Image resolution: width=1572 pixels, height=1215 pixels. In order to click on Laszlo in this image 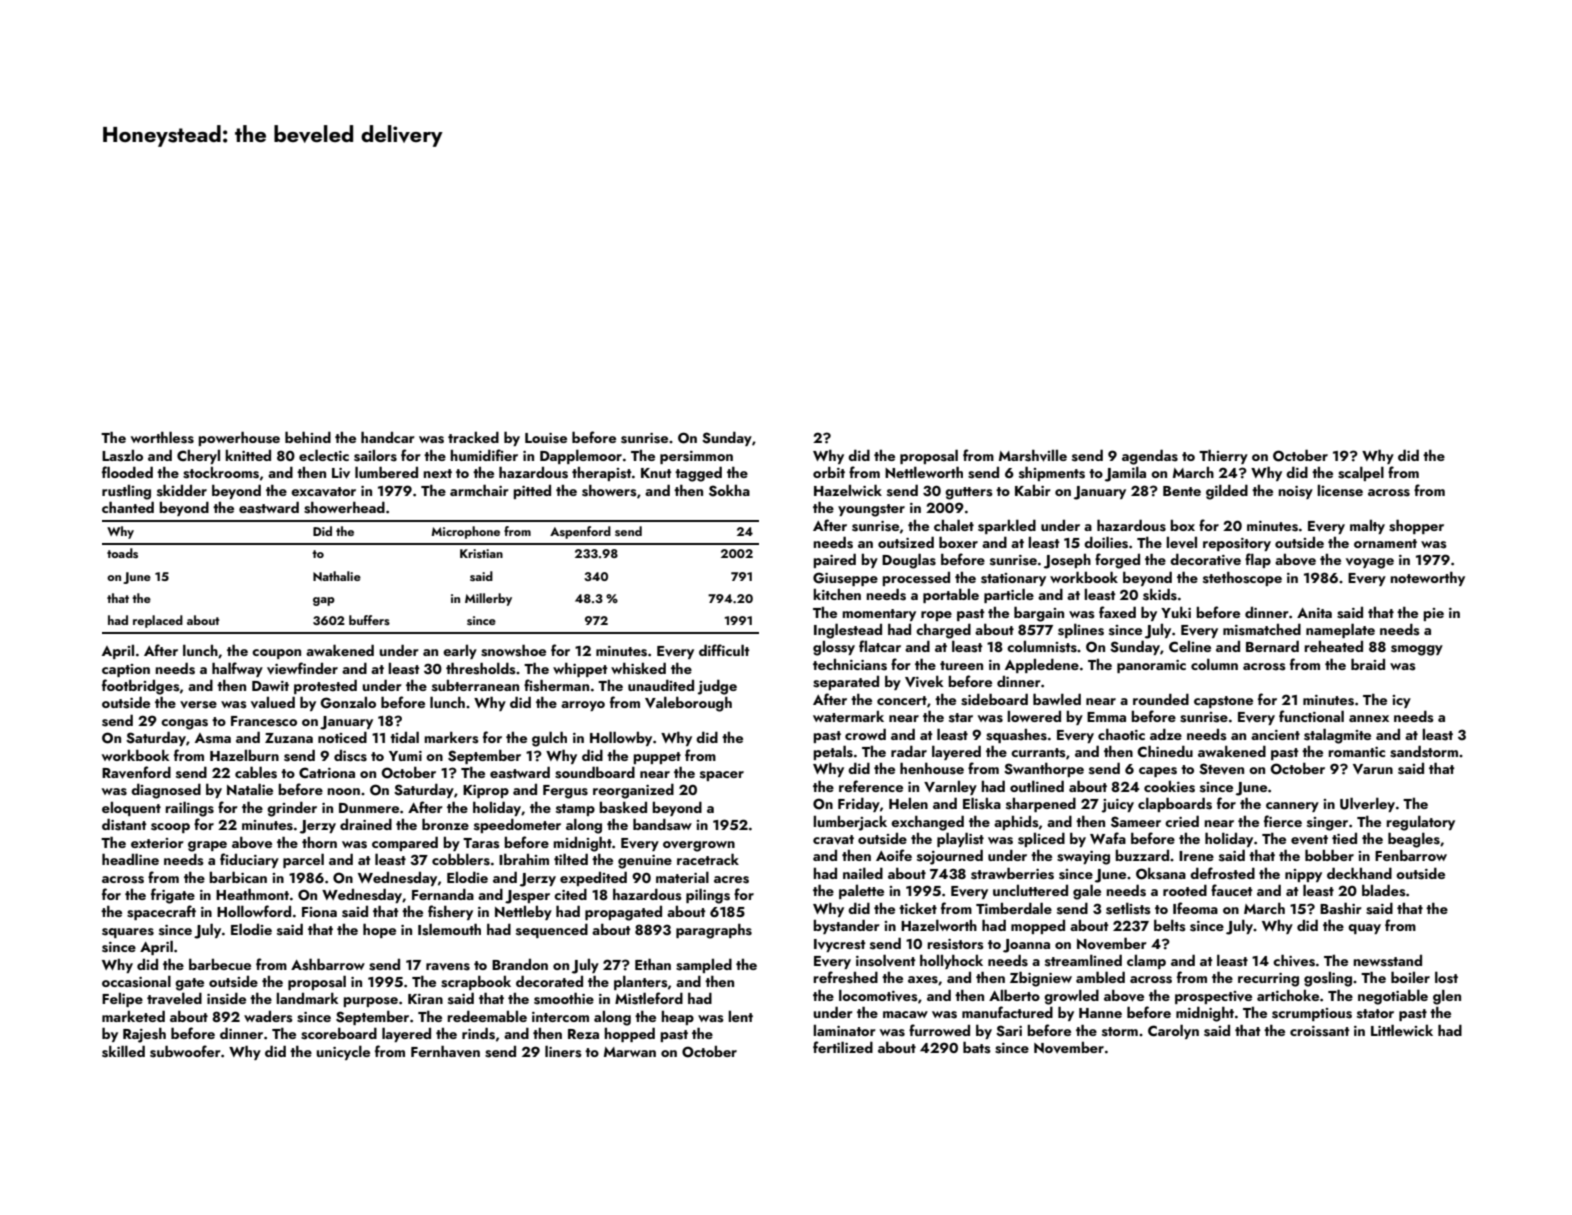, I will do `click(122, 456)`.
